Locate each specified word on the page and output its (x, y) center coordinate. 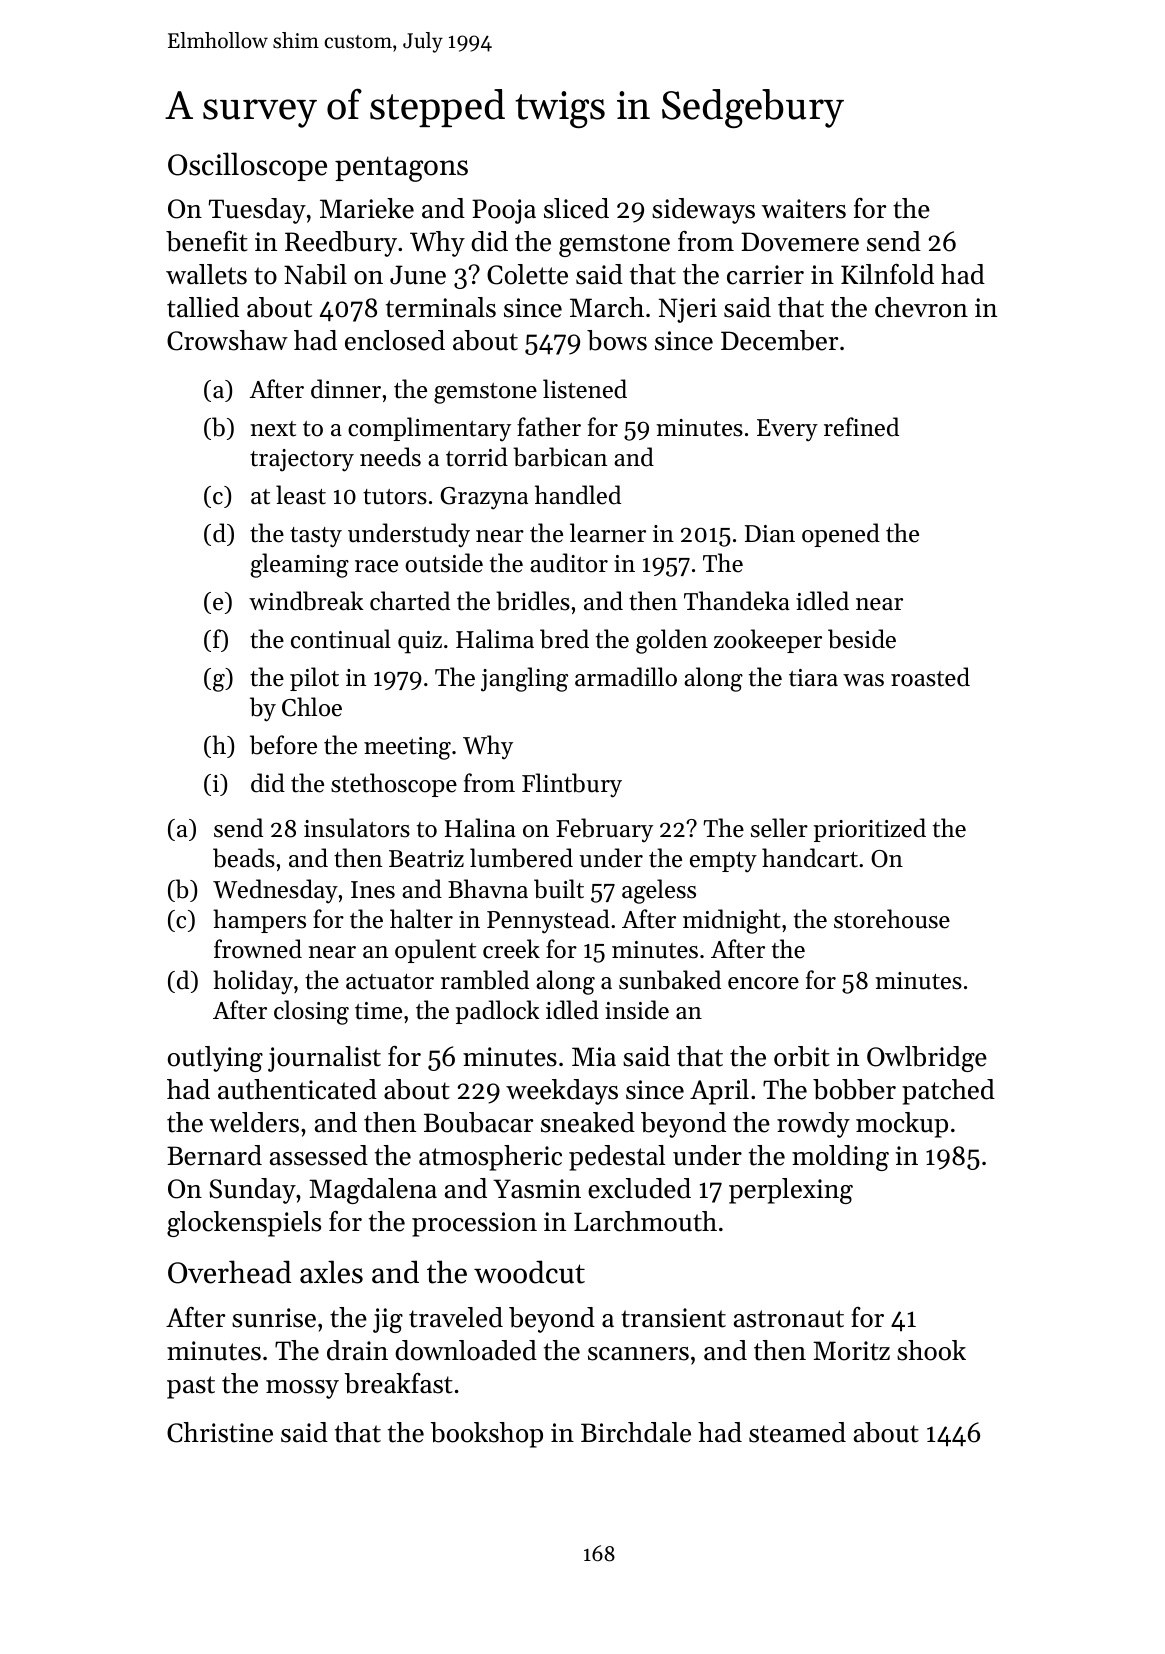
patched (948, 1092)
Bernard (214, 1155)
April (719, 1092)
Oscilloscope (247, 166)
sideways (703, 211)
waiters (804, 209)
